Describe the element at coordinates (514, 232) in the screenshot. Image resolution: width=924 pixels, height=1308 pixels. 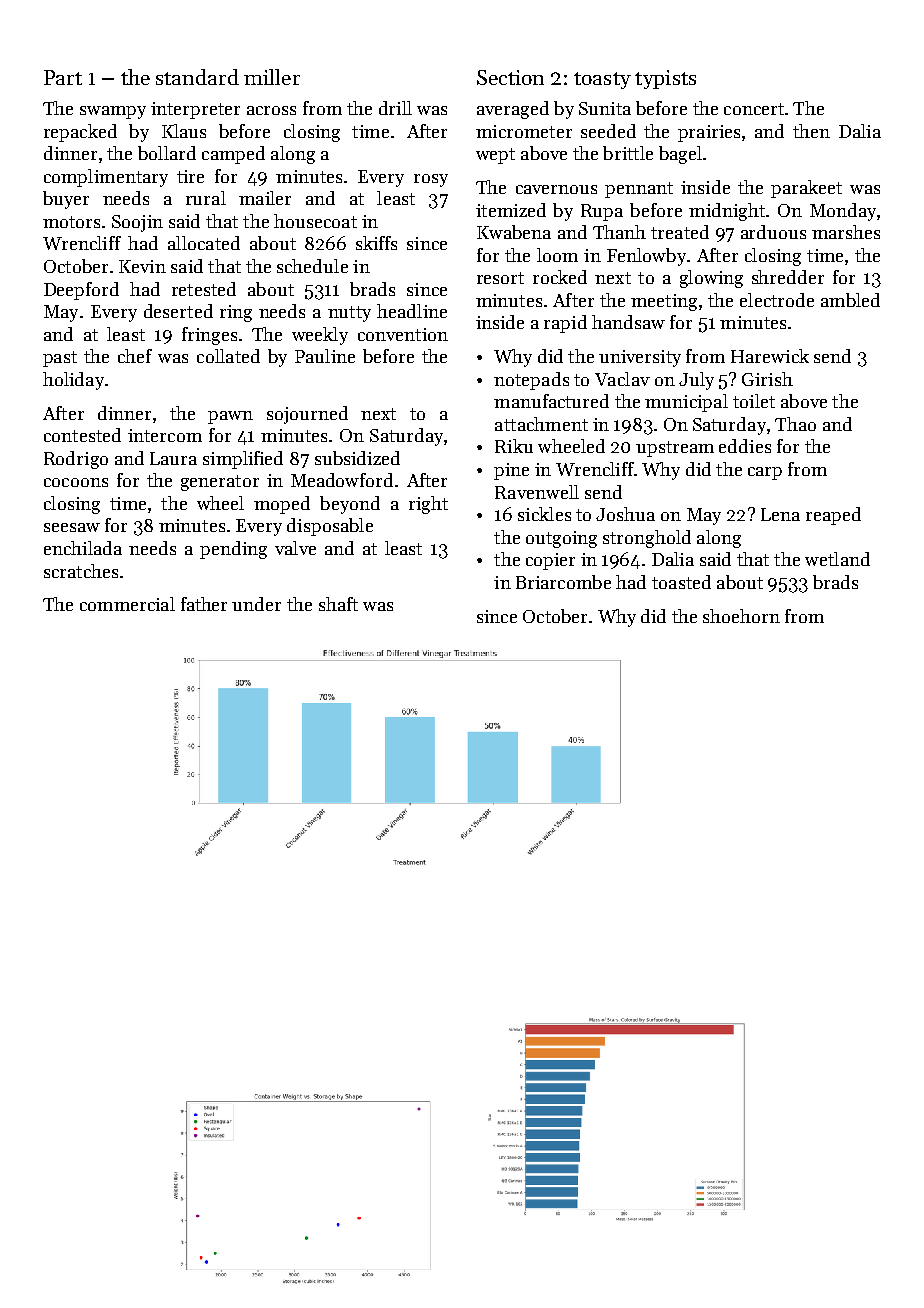
I see `Kwabena` at that location.
